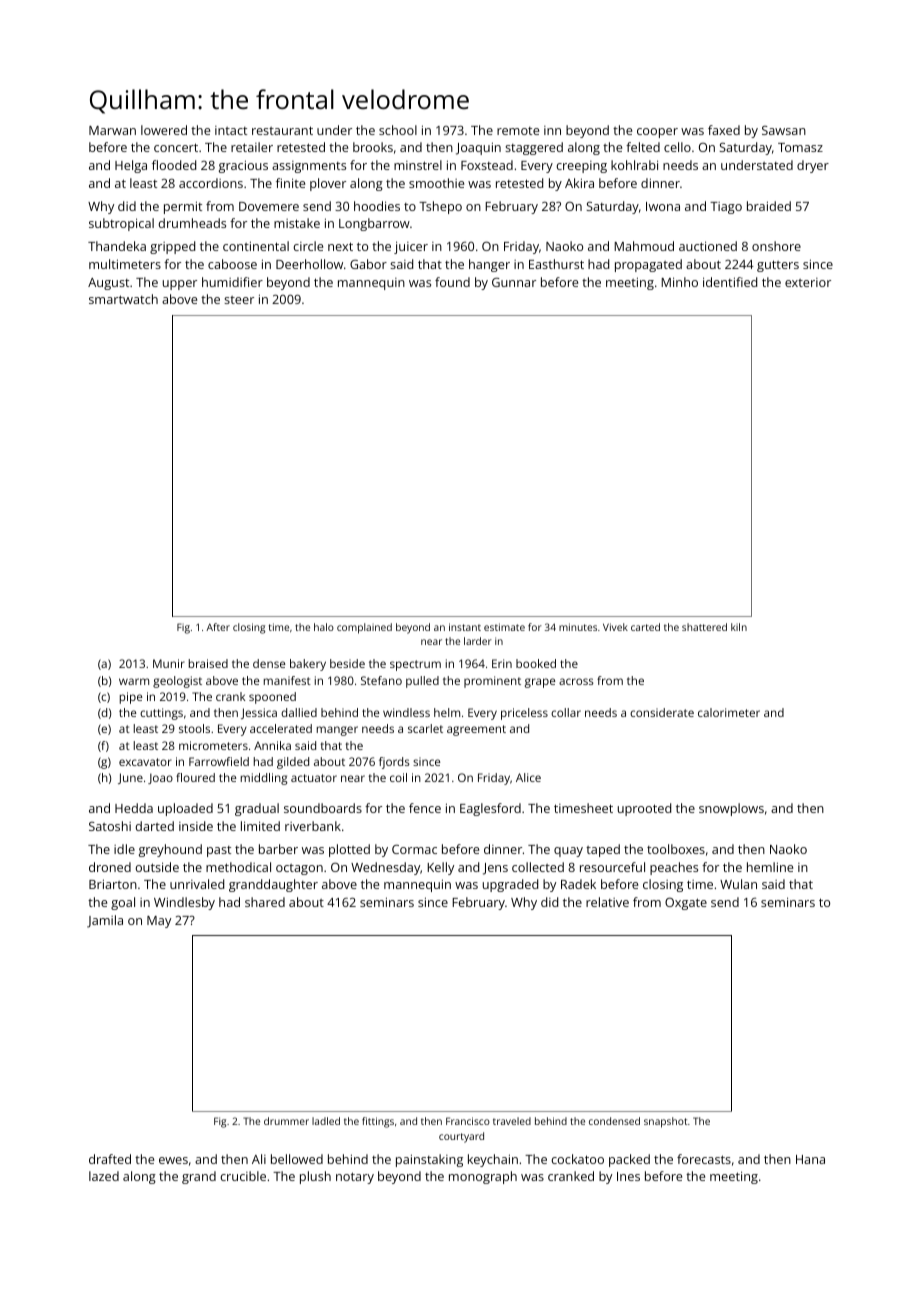 This document has height=1308, width=924. What do you see at coordinates (524, 714) in the document?
I see `priceless` at bounding box center [524, 714].
